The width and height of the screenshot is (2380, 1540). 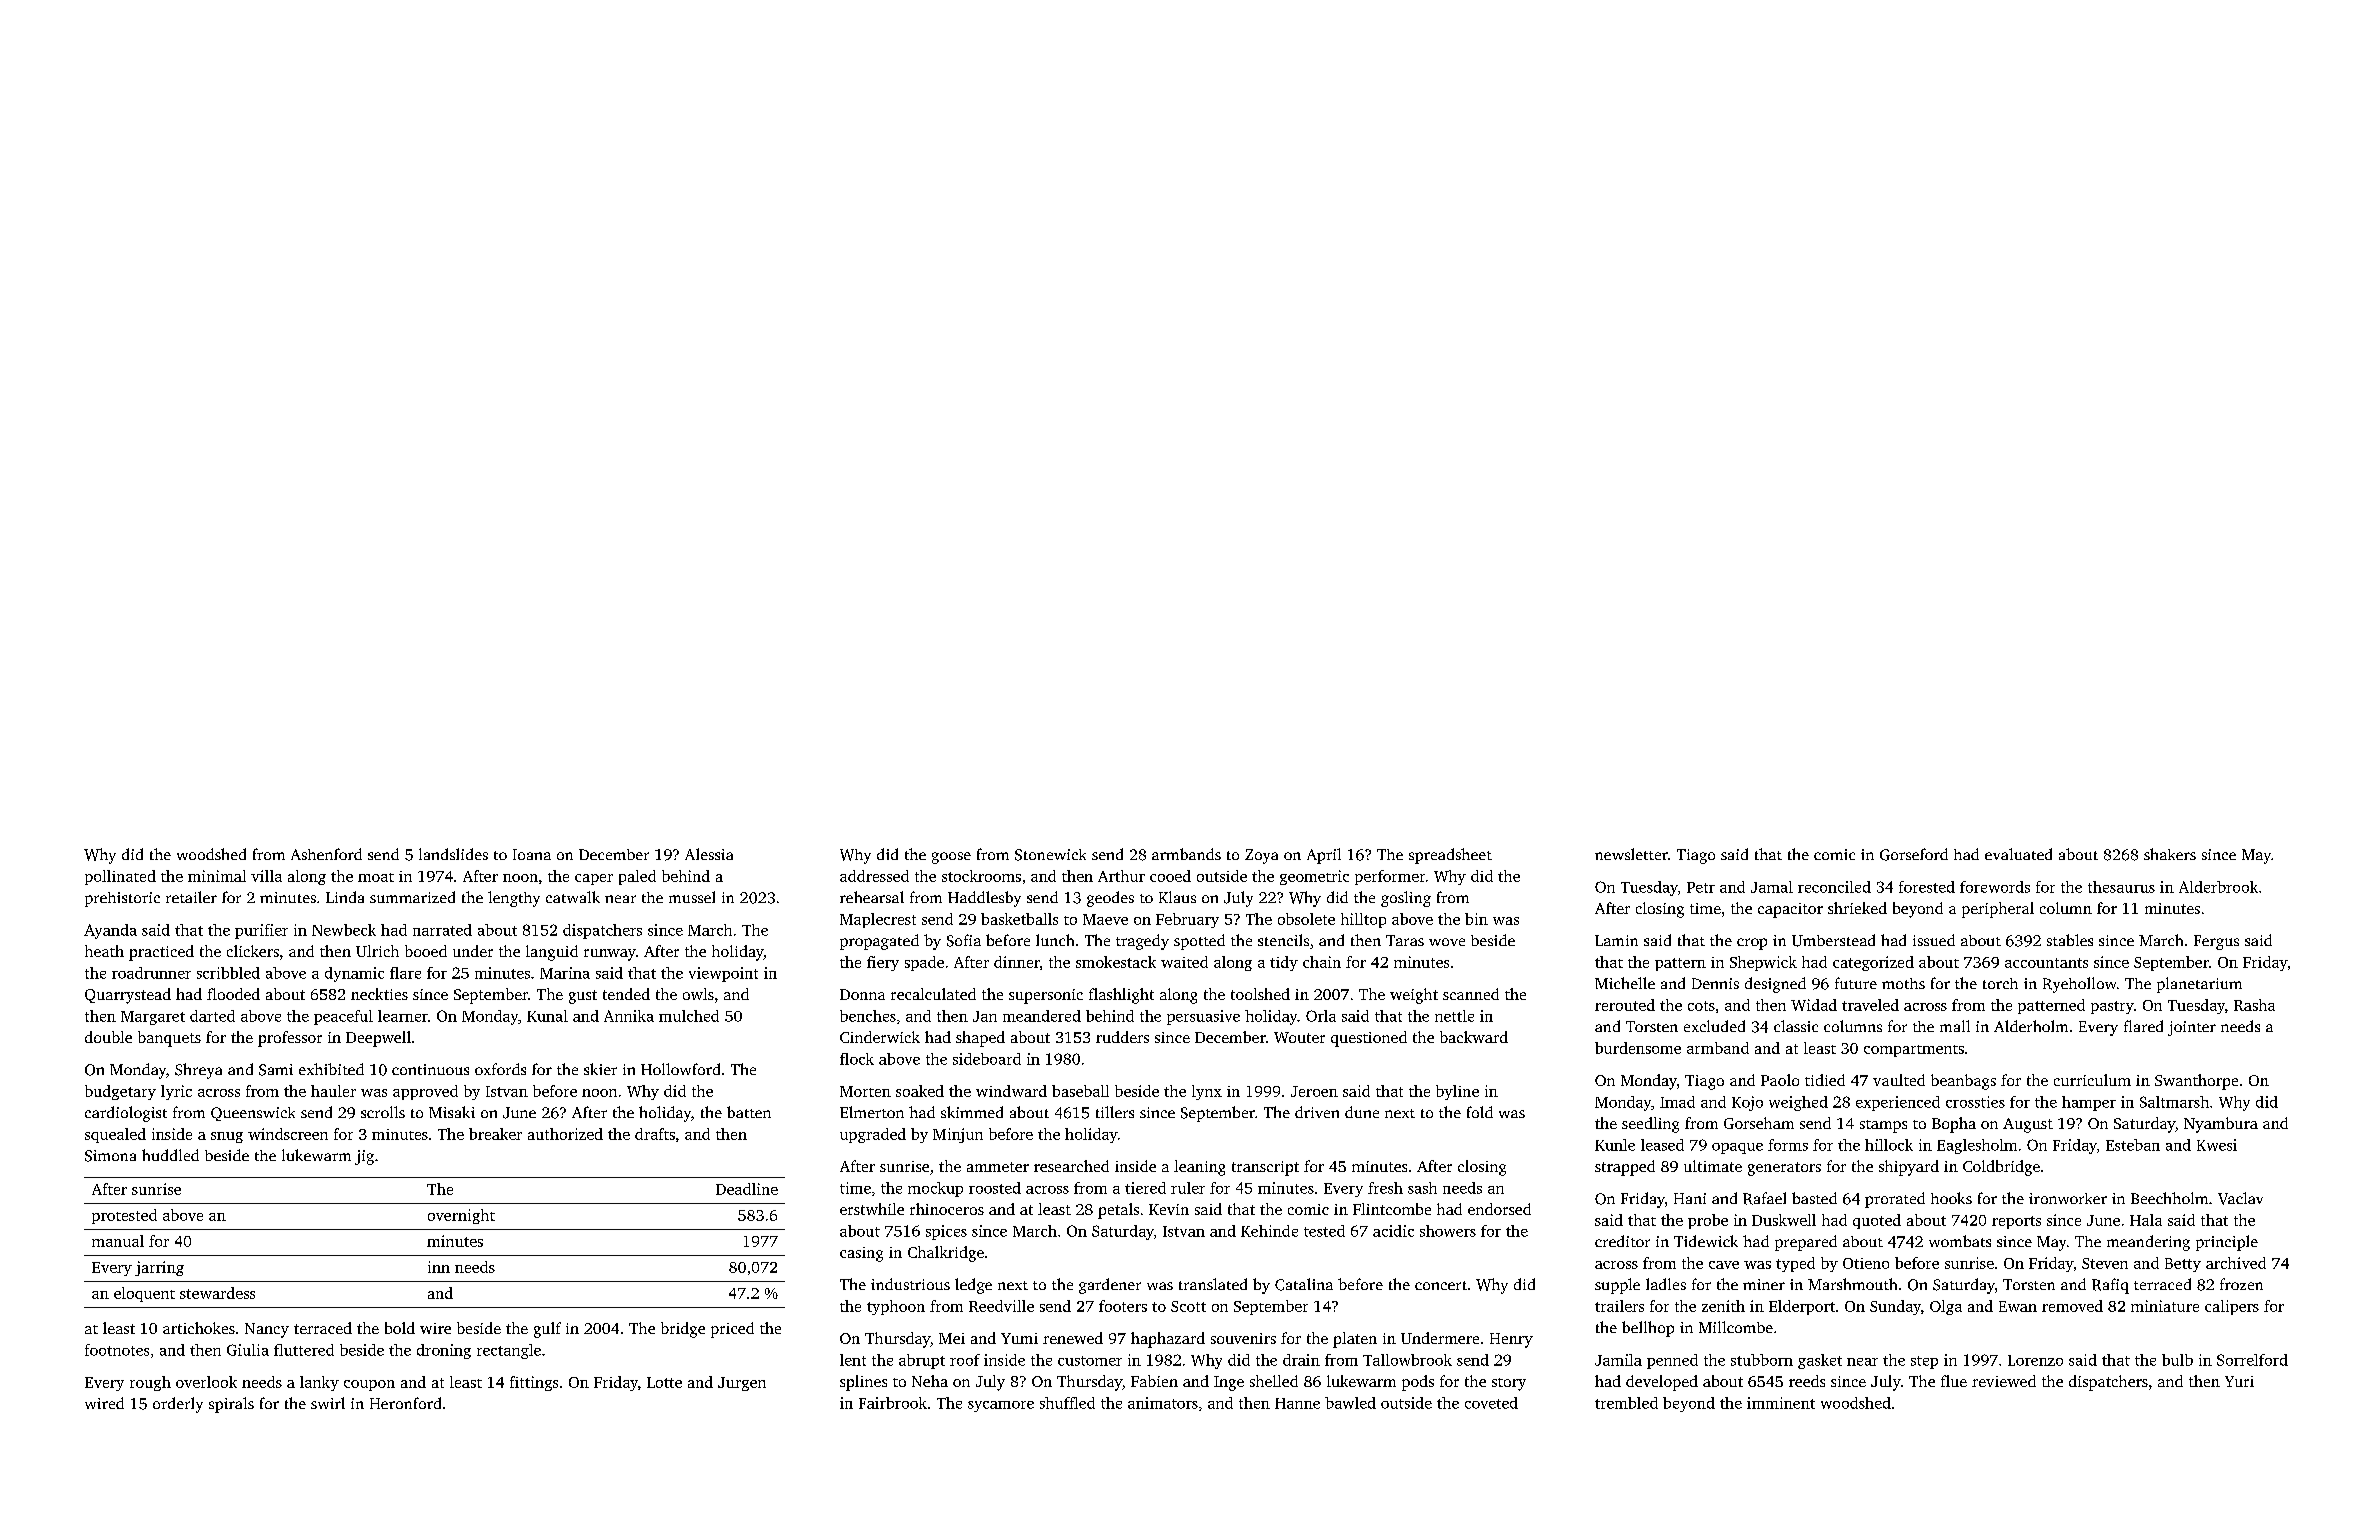 What do you see at coordinates (1269, 1231) in the screenshot?
I see `Kehinde` at bounding box center [1269, 1231].
